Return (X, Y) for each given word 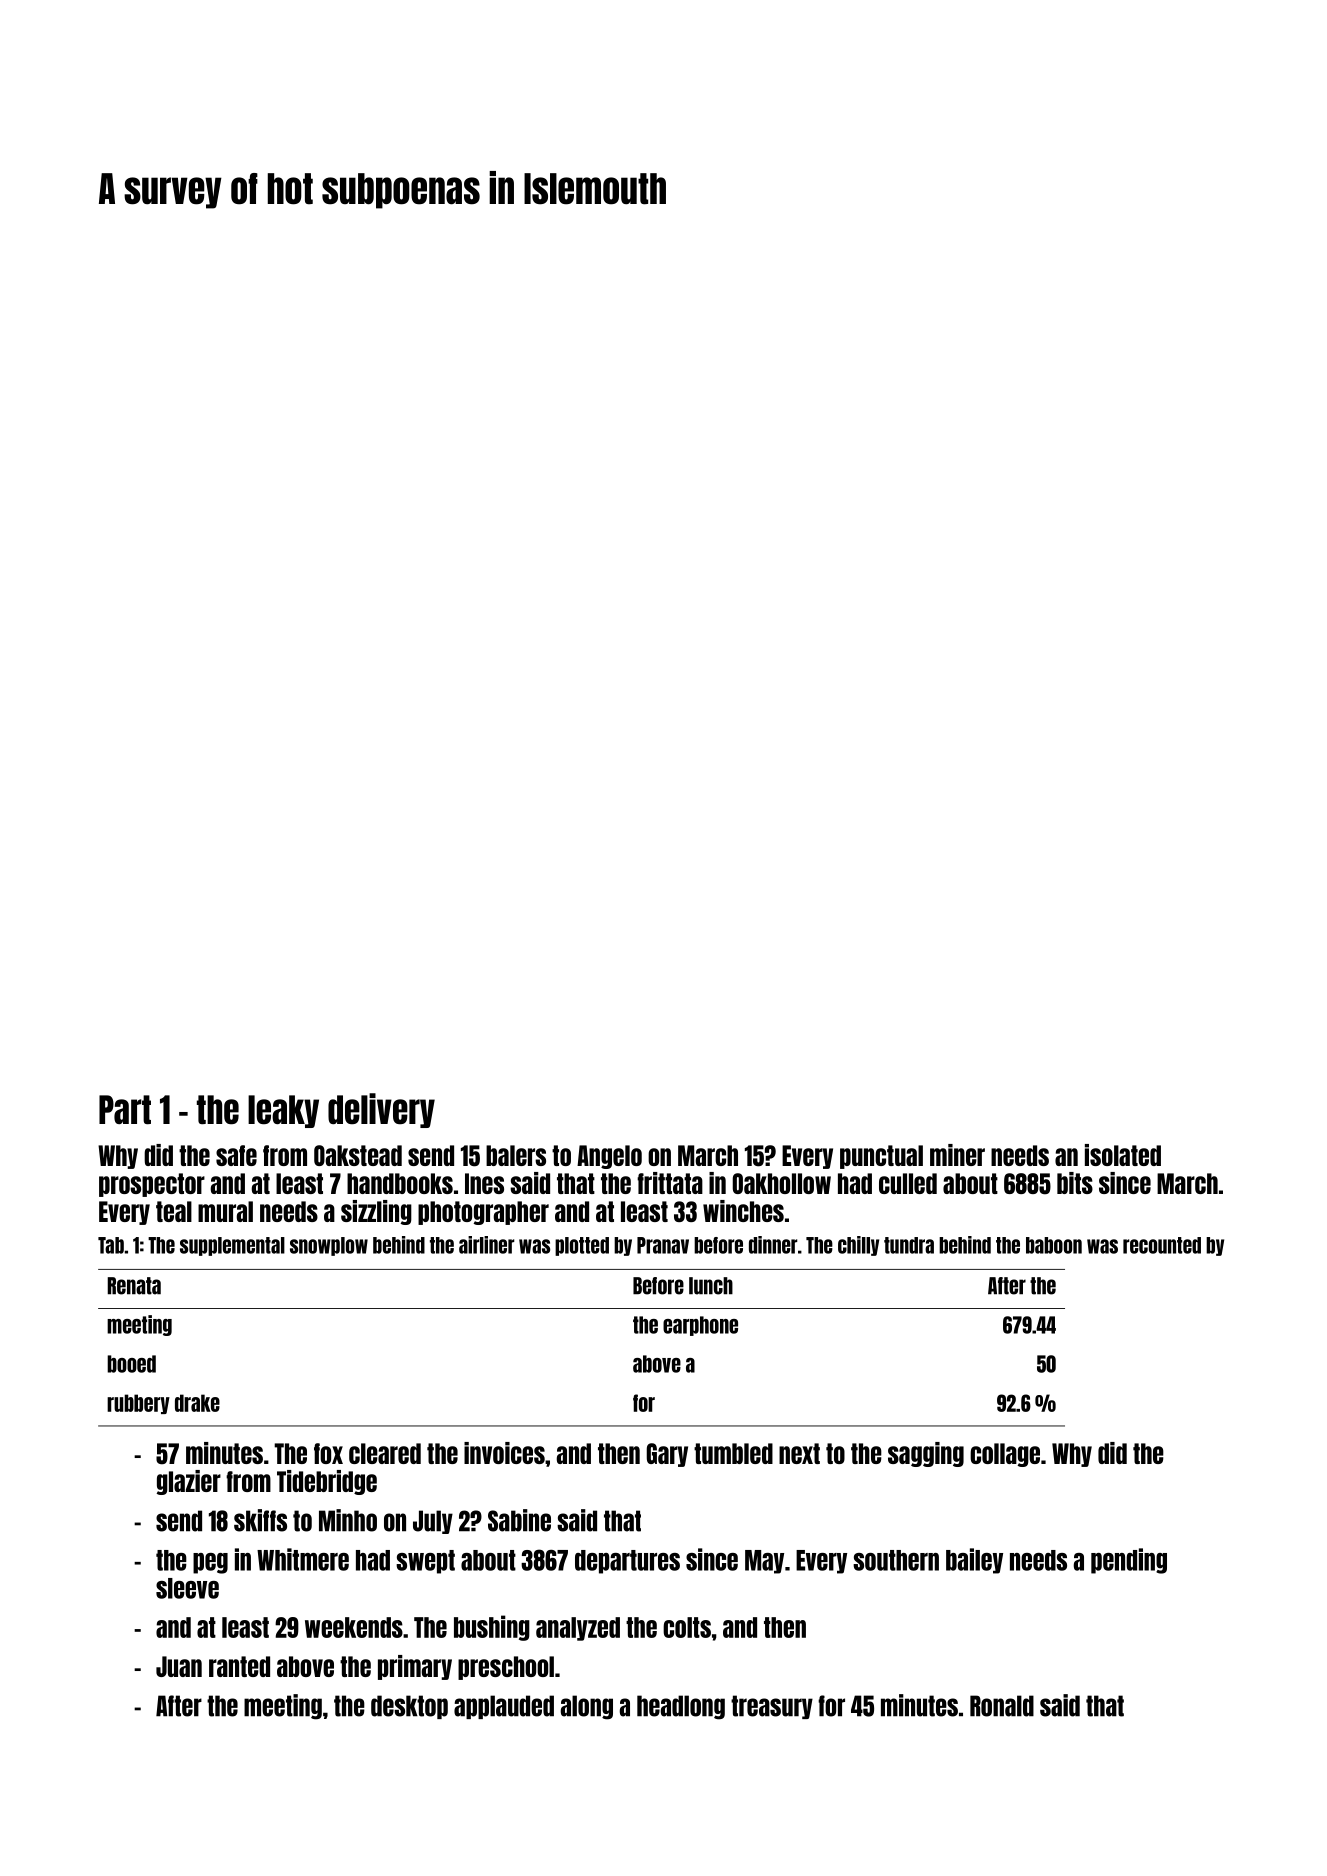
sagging (926, 1454)
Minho (348, 1520)
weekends (354, 1627)
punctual (881, 1157)
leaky (283, 1111)
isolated (1123, 1155)
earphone (700, 1326)
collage (1005, 1455)
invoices (504, 1453)
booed (131, 1364)
